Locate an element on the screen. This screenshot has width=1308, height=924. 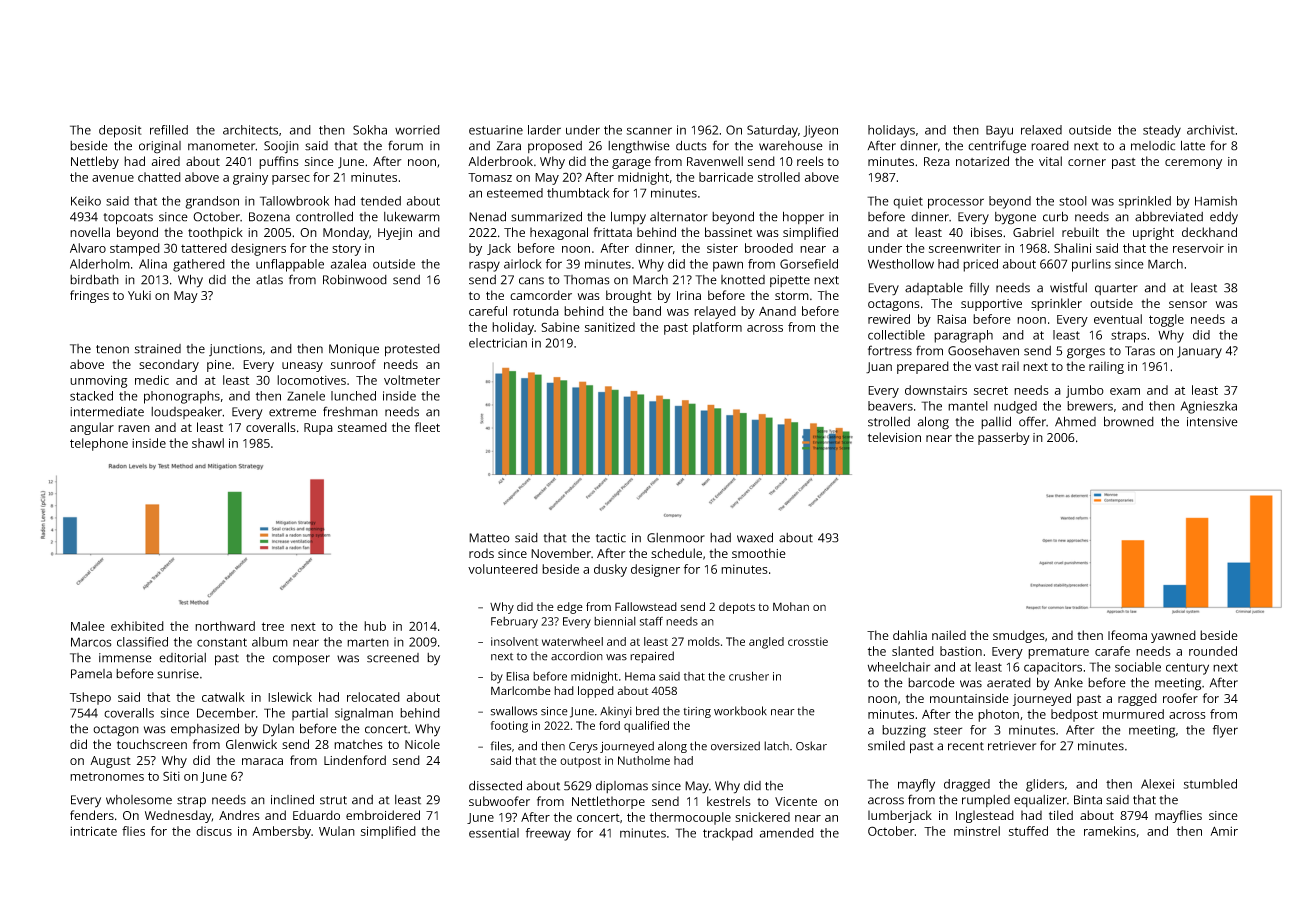
Anke is located at coordinates (1068, 683).
